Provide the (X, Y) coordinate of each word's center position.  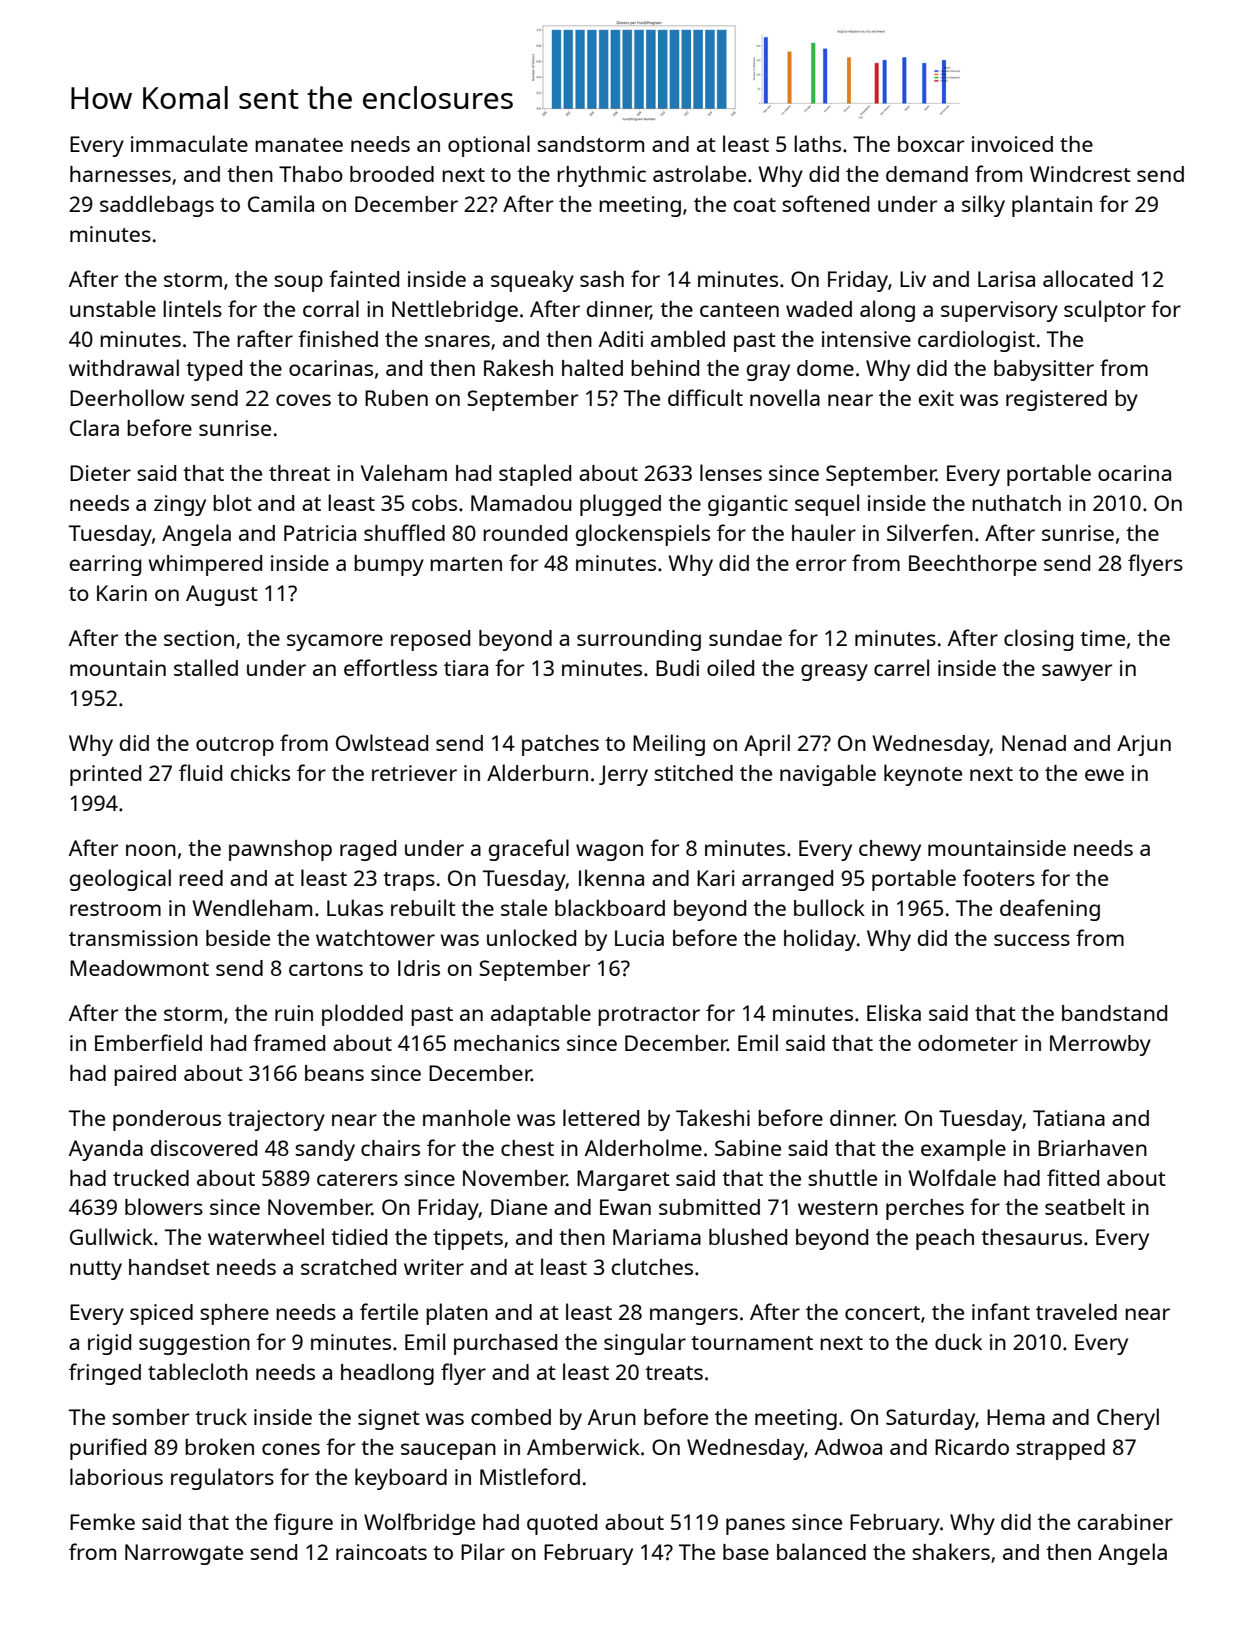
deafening (1050, 910)
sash (602, 279)
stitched (693, 773)
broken (219, 1446)
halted (592, 367)
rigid (109, 1344)
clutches (652, 1266)
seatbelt (1085, 1206)
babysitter (1044, 370)
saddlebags (157, 206)
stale (524, 907)
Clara (94, 427)
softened (825, 203)
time (1102, 638)
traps (409, 881)
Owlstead (382, 742)
